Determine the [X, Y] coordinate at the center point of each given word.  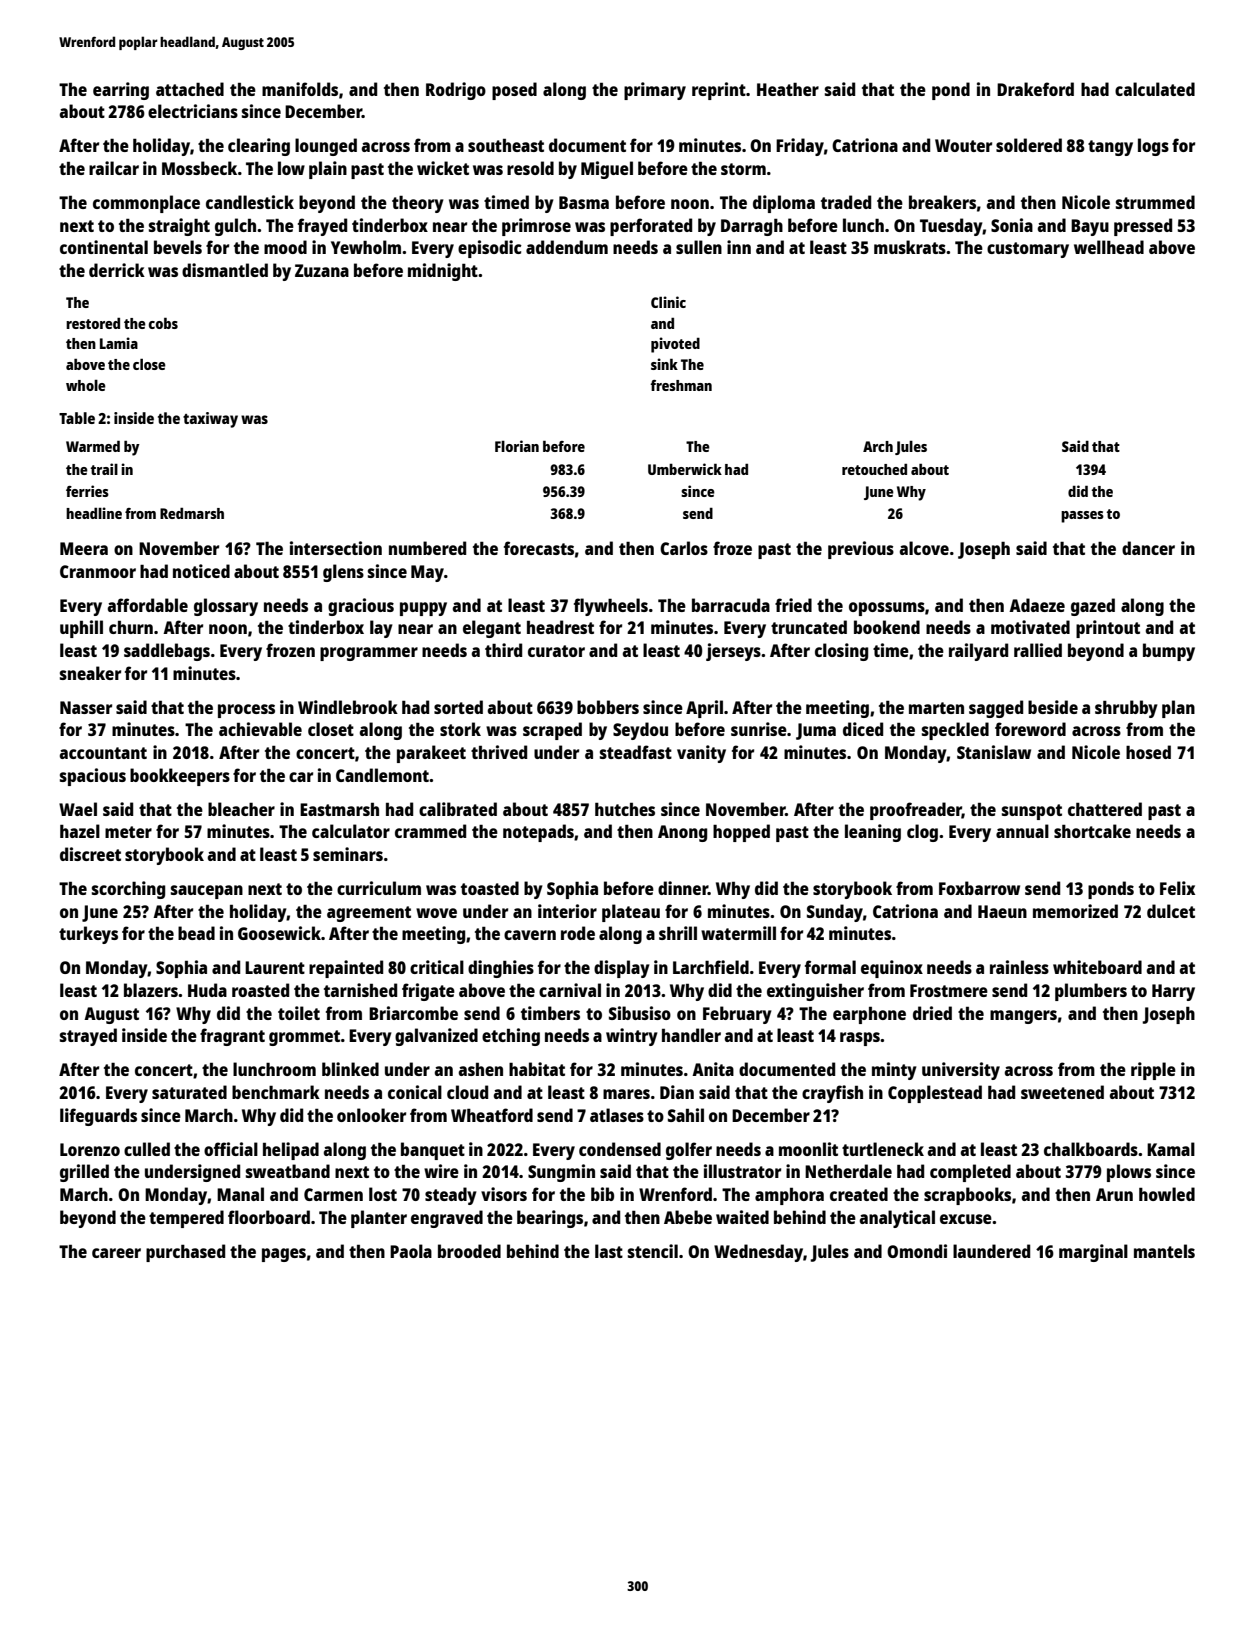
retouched [874, 469]
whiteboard [1097, 967]
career [116, 1253]
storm [743, 169]
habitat [537, 1069]
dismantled [225, 270]
